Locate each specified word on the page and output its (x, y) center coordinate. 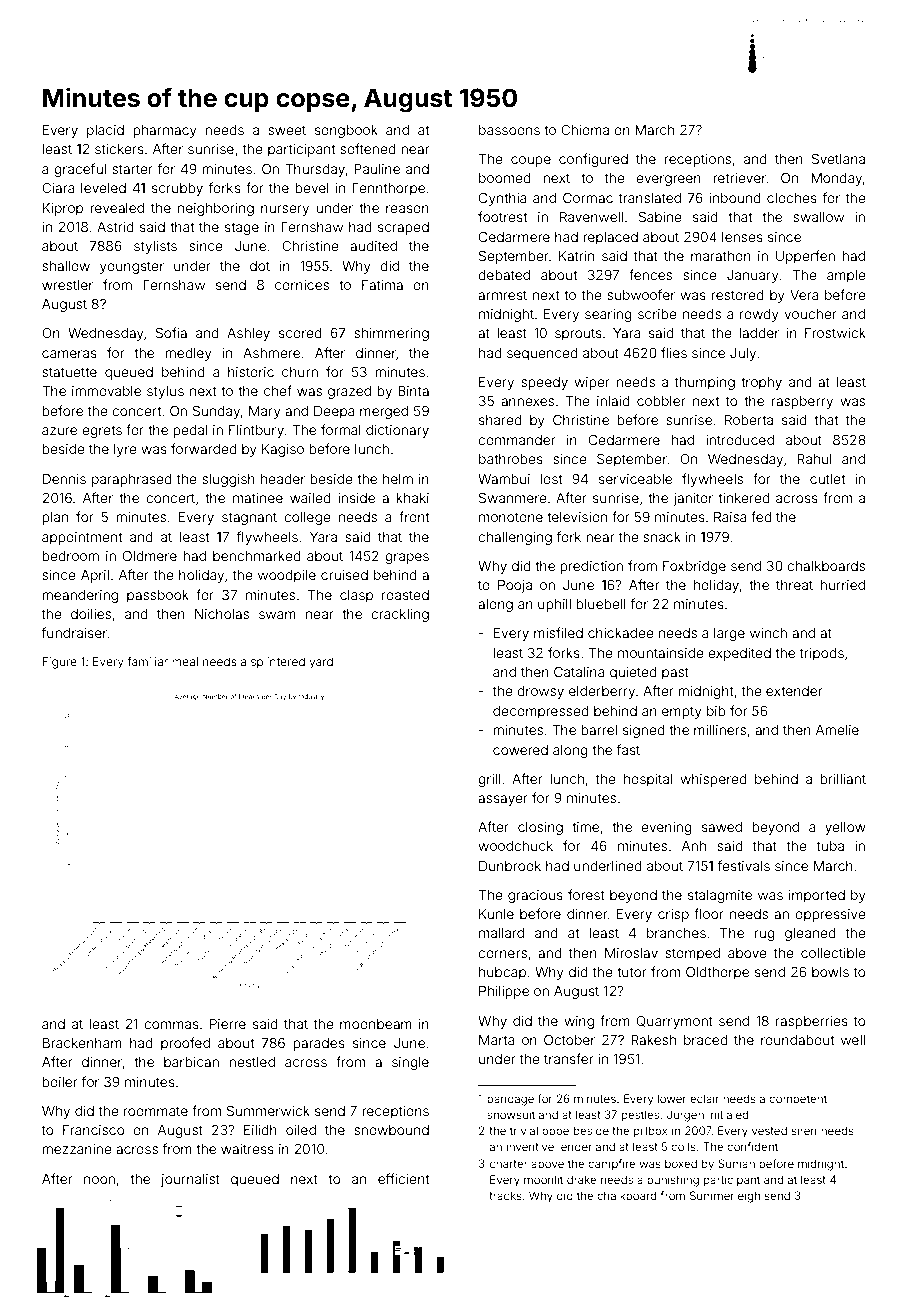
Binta (413, 391)
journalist (190, 1180)
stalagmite (720, 896)
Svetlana (838, 158)
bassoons (509, 130)
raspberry (802, 402)
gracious (535, 896)
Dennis (64, 479)
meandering (80, 596)
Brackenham (82, 1043)
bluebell (601, 604)
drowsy (540, 692)
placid (105, 131)
